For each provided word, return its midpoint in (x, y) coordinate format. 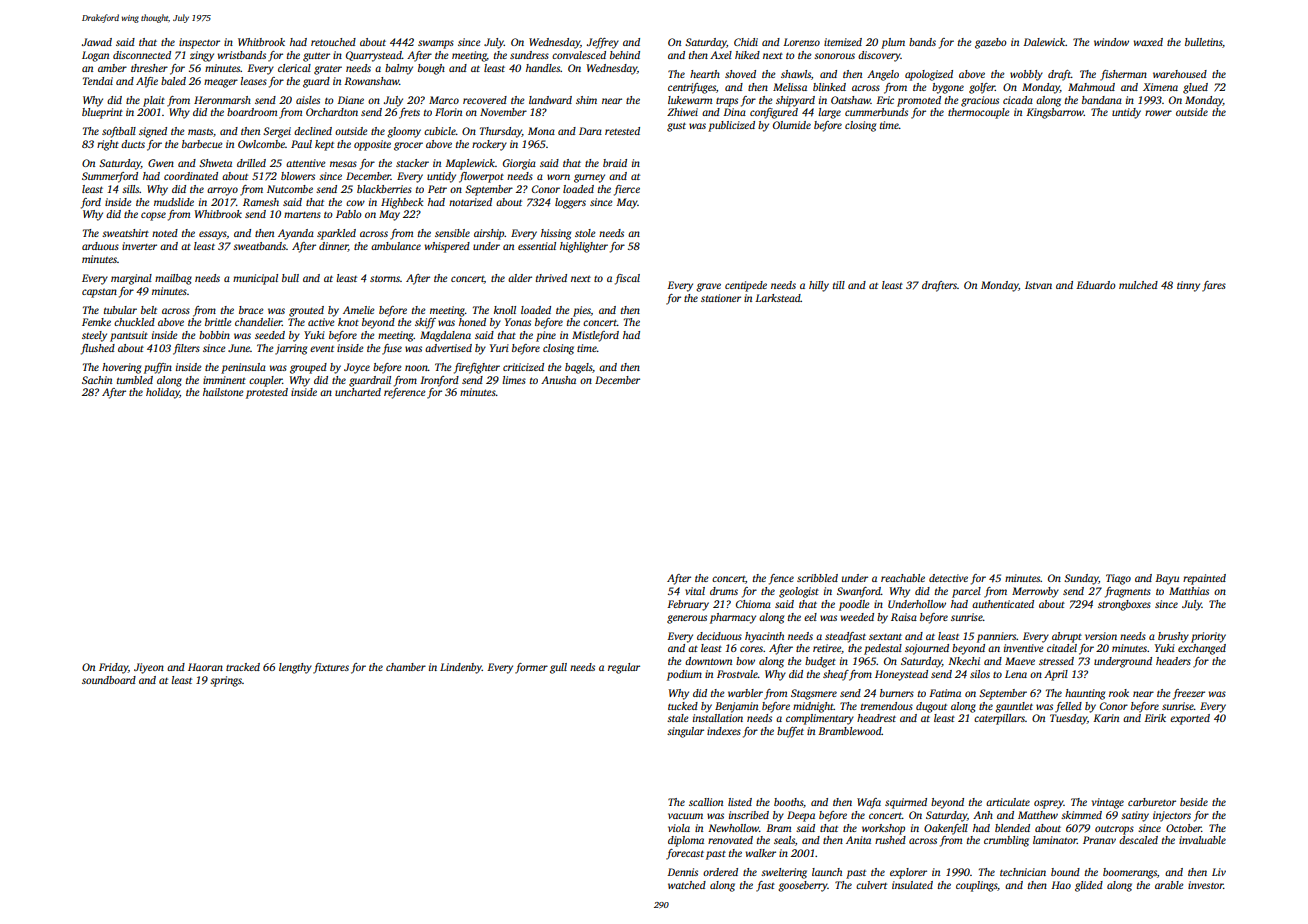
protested (267, 393)
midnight (813, 707)
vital (695, 591)
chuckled (134, 322)
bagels (579, 368)
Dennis (683, 872)
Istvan (1038, 285)
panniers (997, 637)
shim (586, 100)
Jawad (97, 42)
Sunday (1081, 579)
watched (687, 885)
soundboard (109, 680)
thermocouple (979, 113)
